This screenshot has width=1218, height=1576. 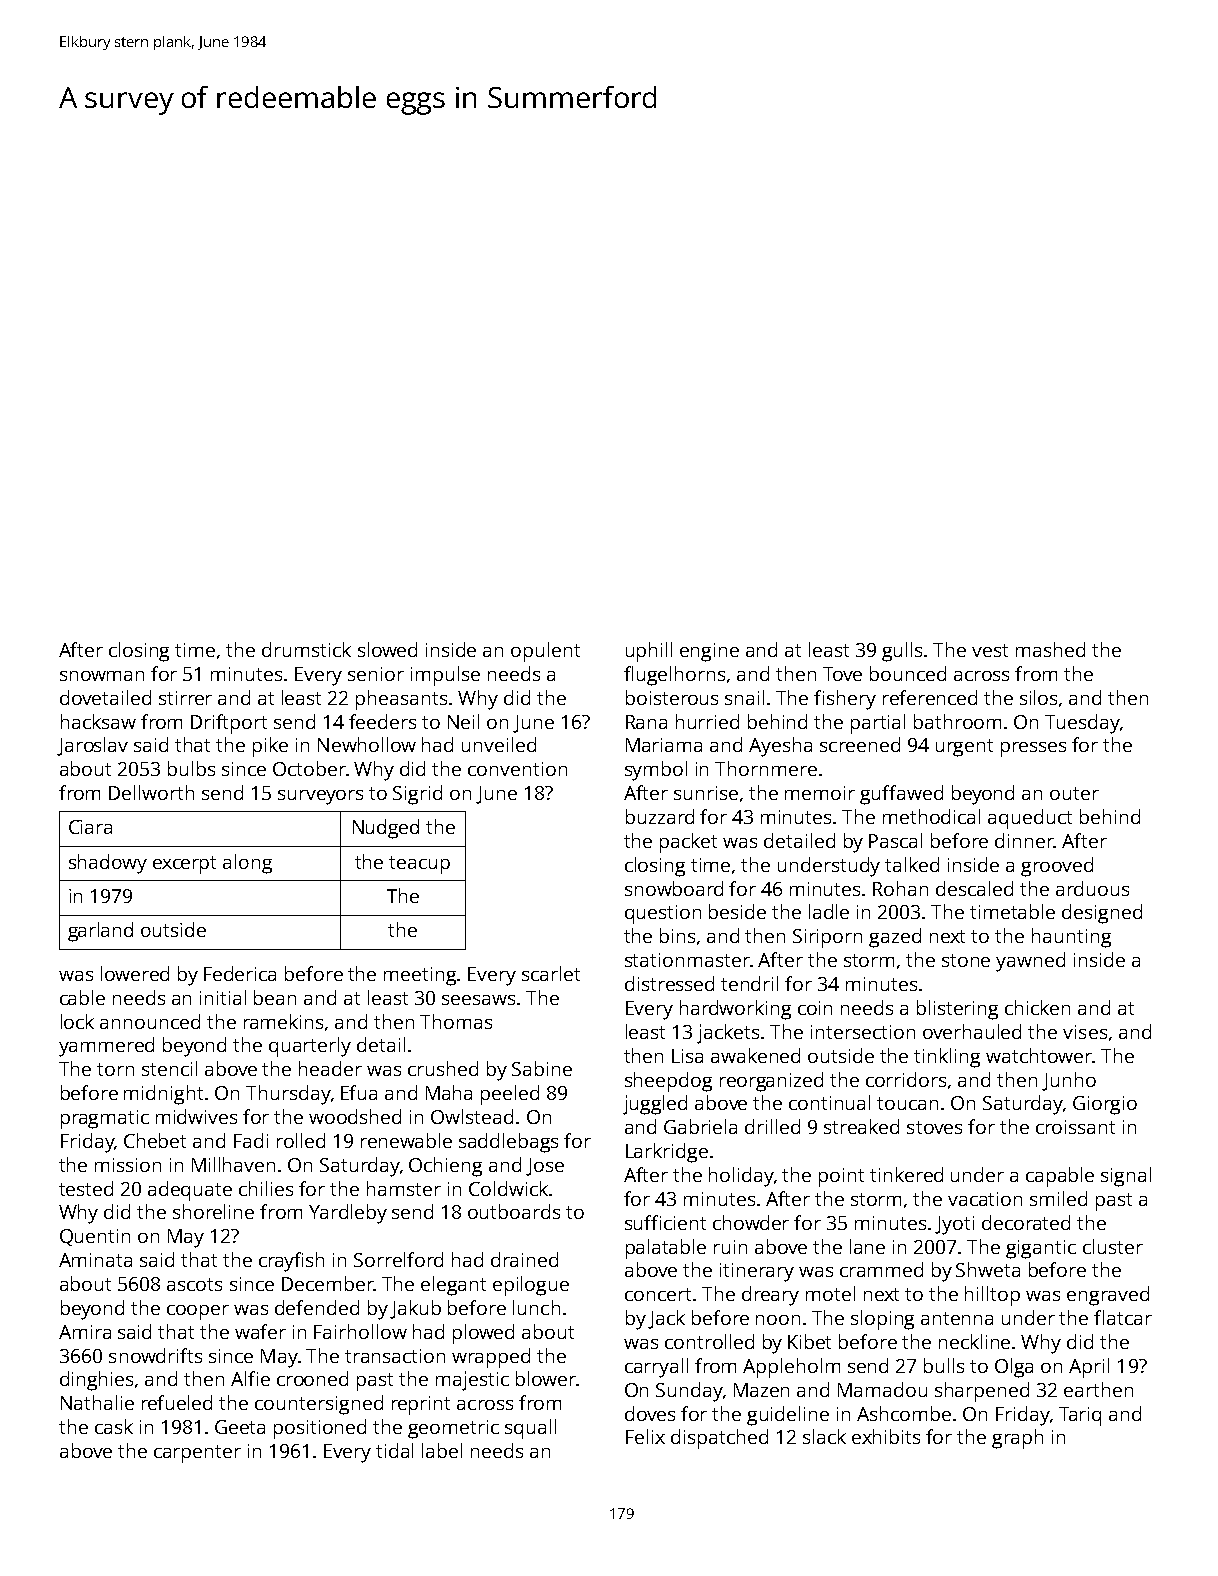 I want to click on Dellworth, so click(x=151, y=792).
